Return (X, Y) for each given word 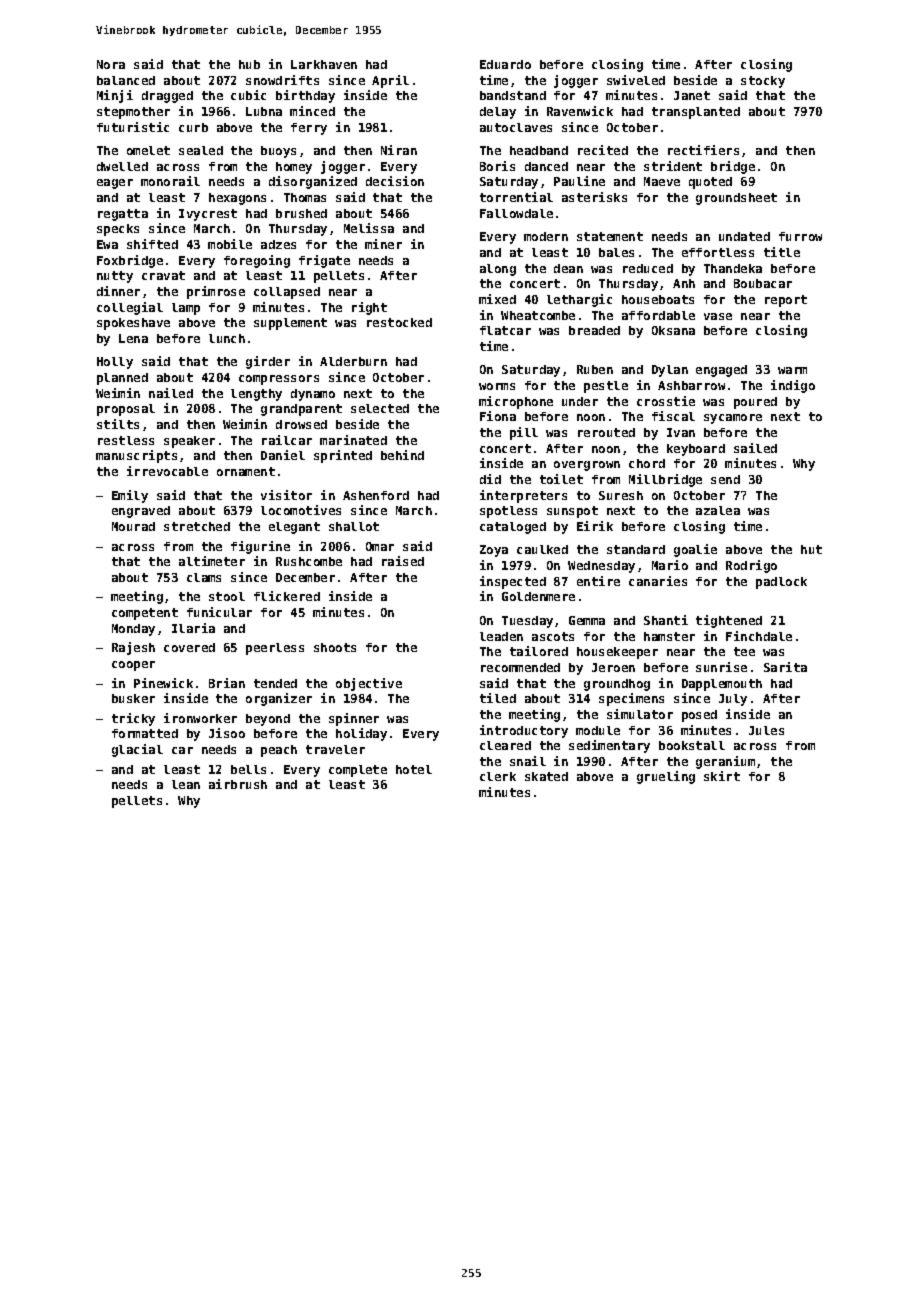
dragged (167, 97)
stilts (118, 424)
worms (497, 386)
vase (718, 316)
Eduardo (505, 64)
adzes (278, 244)
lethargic (579, 300)
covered (189, 647)
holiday (361, 734)
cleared (505, 745)
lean (186, 784)
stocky (763, 82)
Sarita (785, 667)
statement (610, 236)
